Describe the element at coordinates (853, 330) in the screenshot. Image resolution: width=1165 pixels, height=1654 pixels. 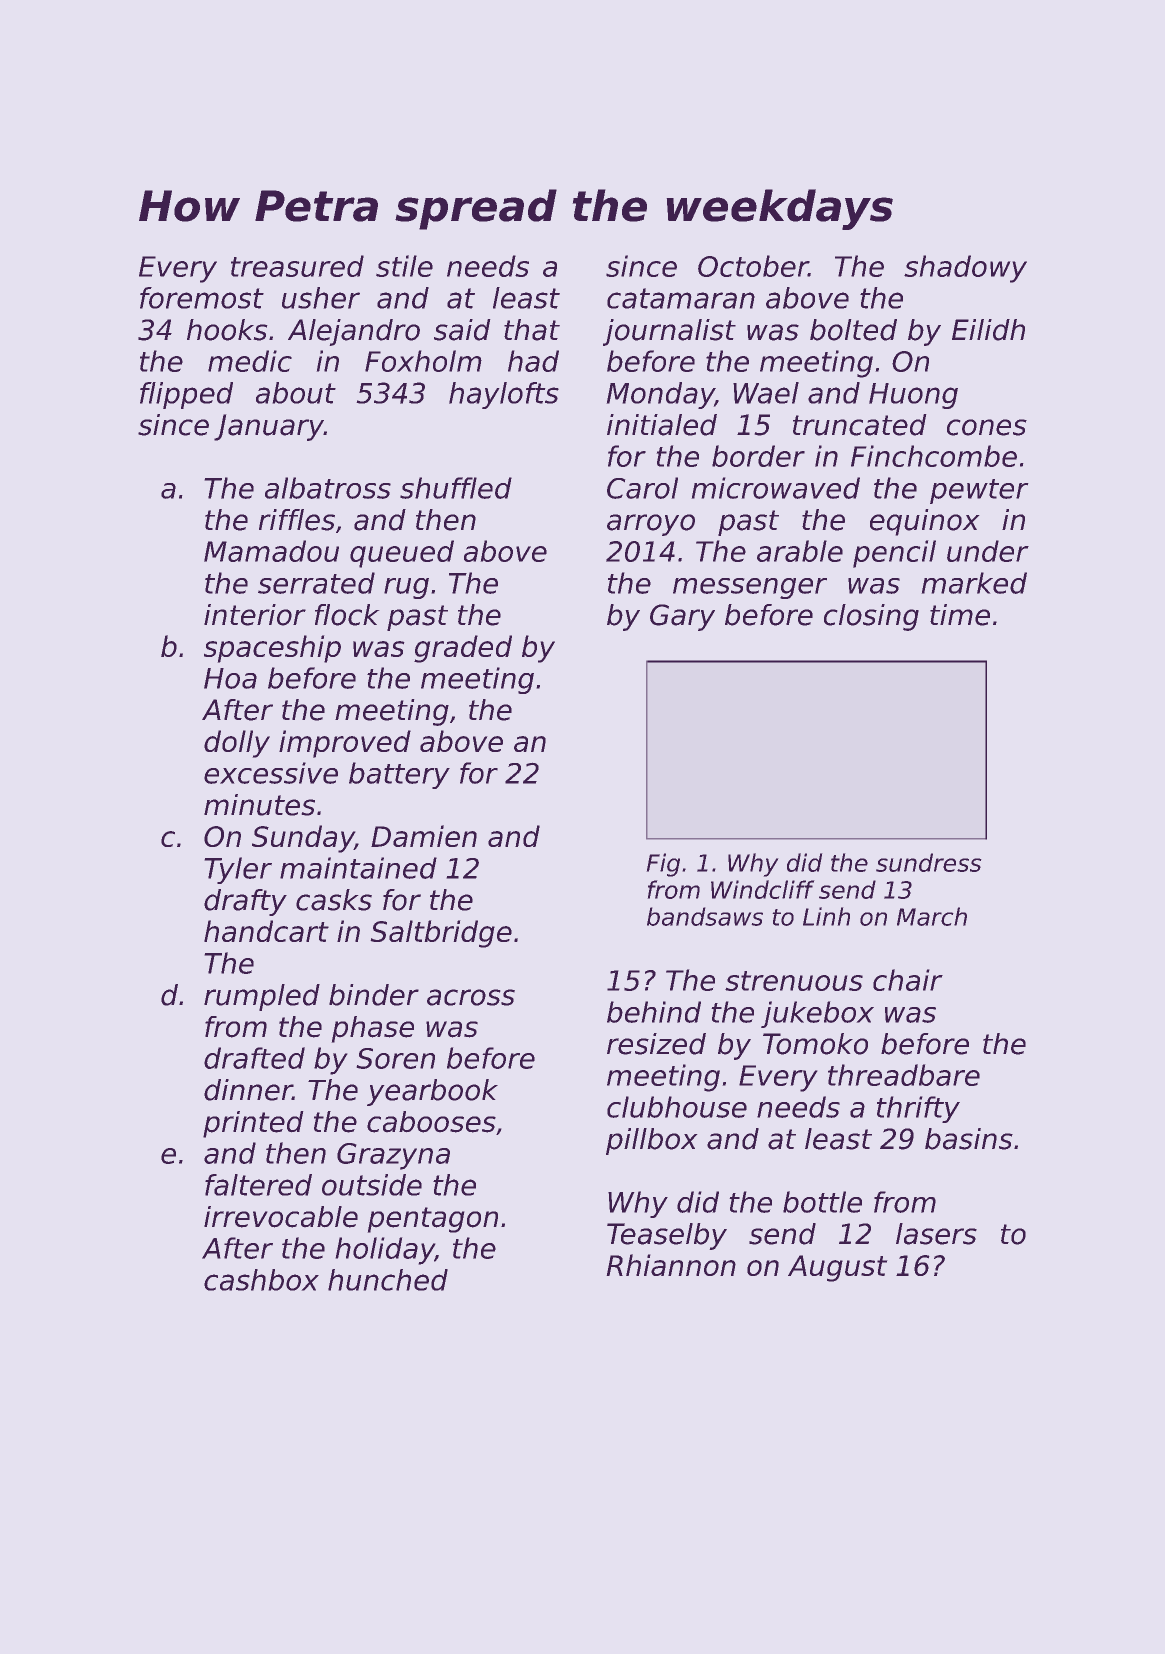
I see `bolted` at that location.
